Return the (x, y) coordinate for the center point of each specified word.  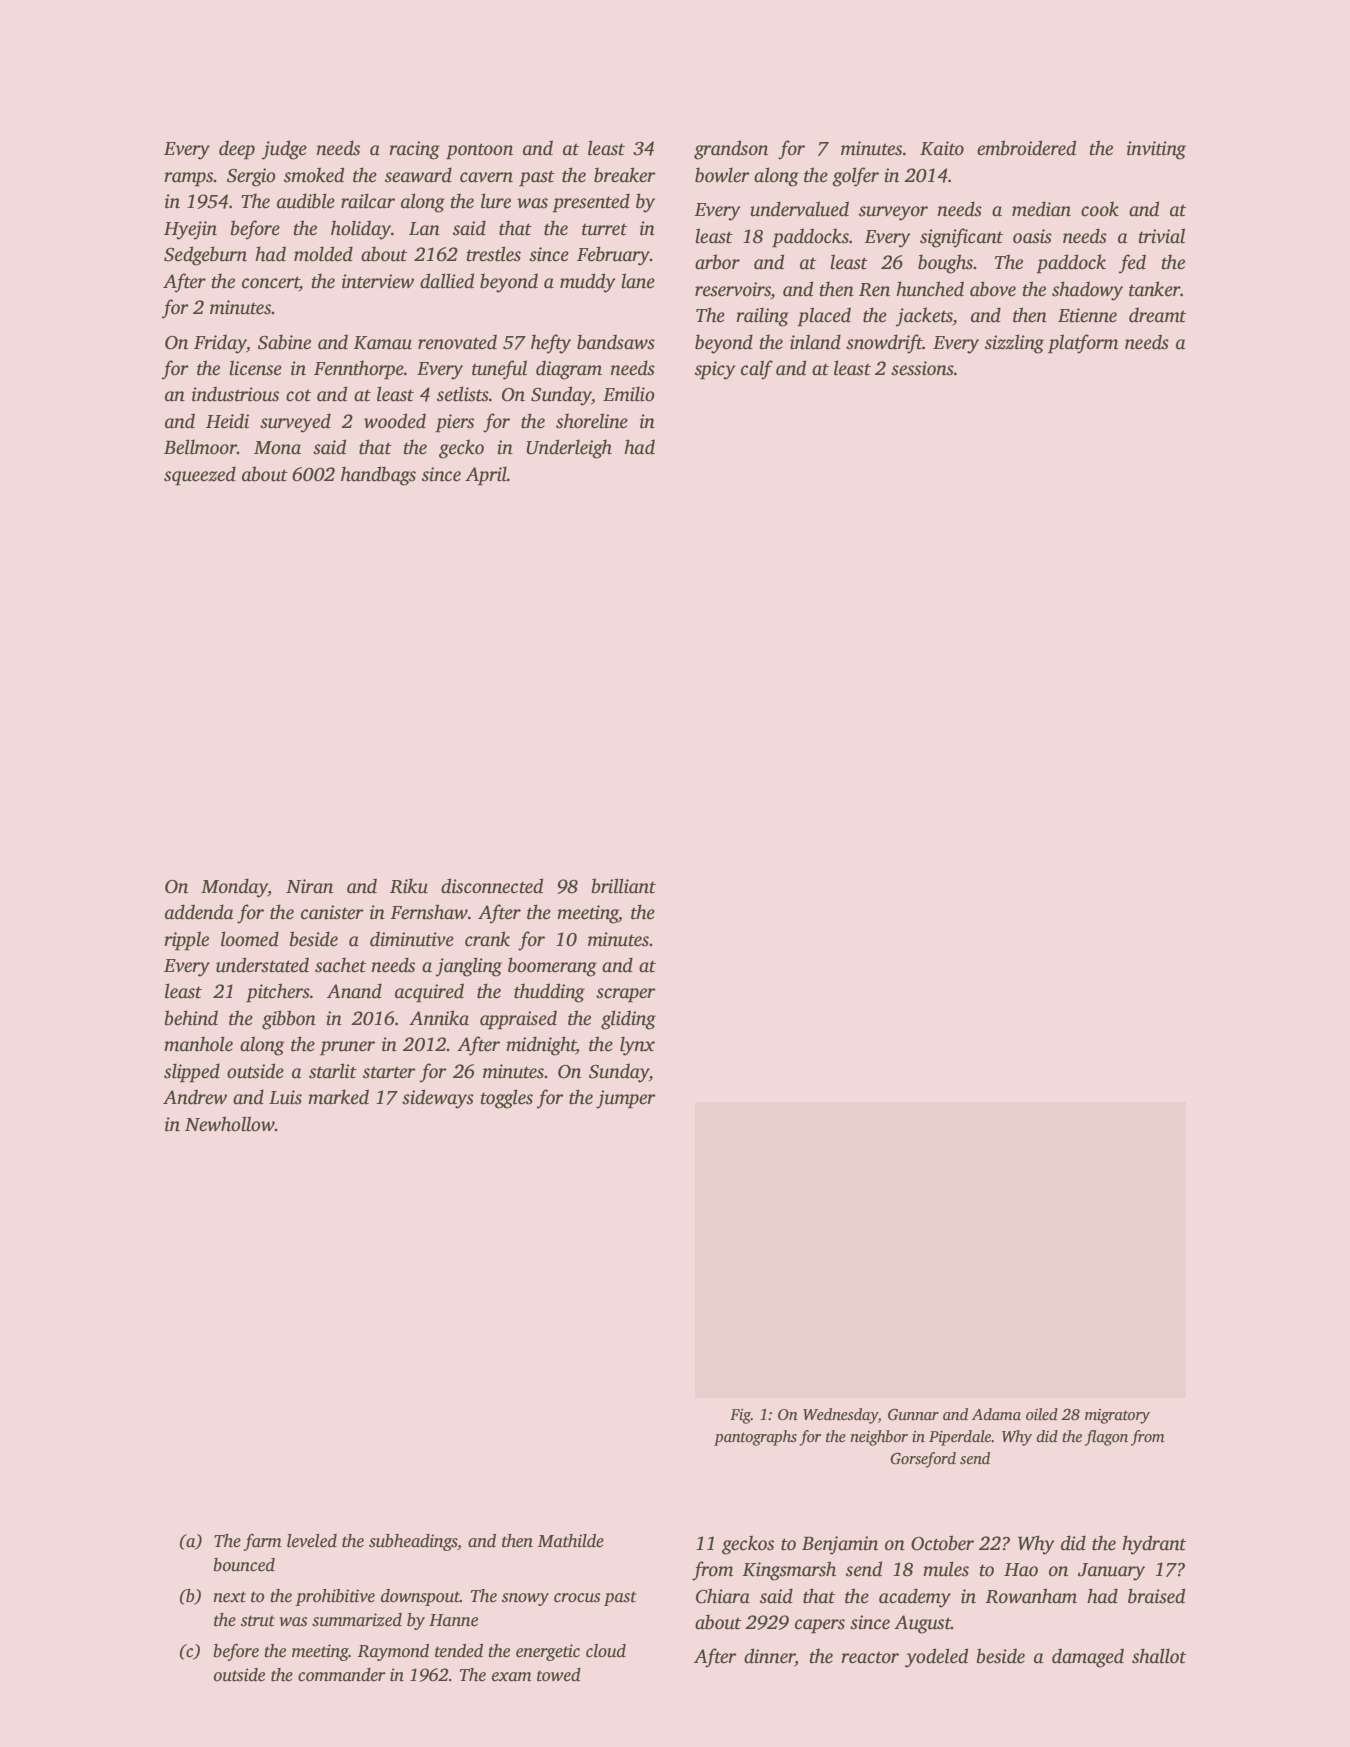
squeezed (200, 476)
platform (1083, 344)
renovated (457, 342)
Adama (996, 1414)
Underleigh (569, 449)
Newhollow (230, 1124)
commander (342, 1675)
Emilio (629, 394)
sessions (922, 368)
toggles (507, 1099)
